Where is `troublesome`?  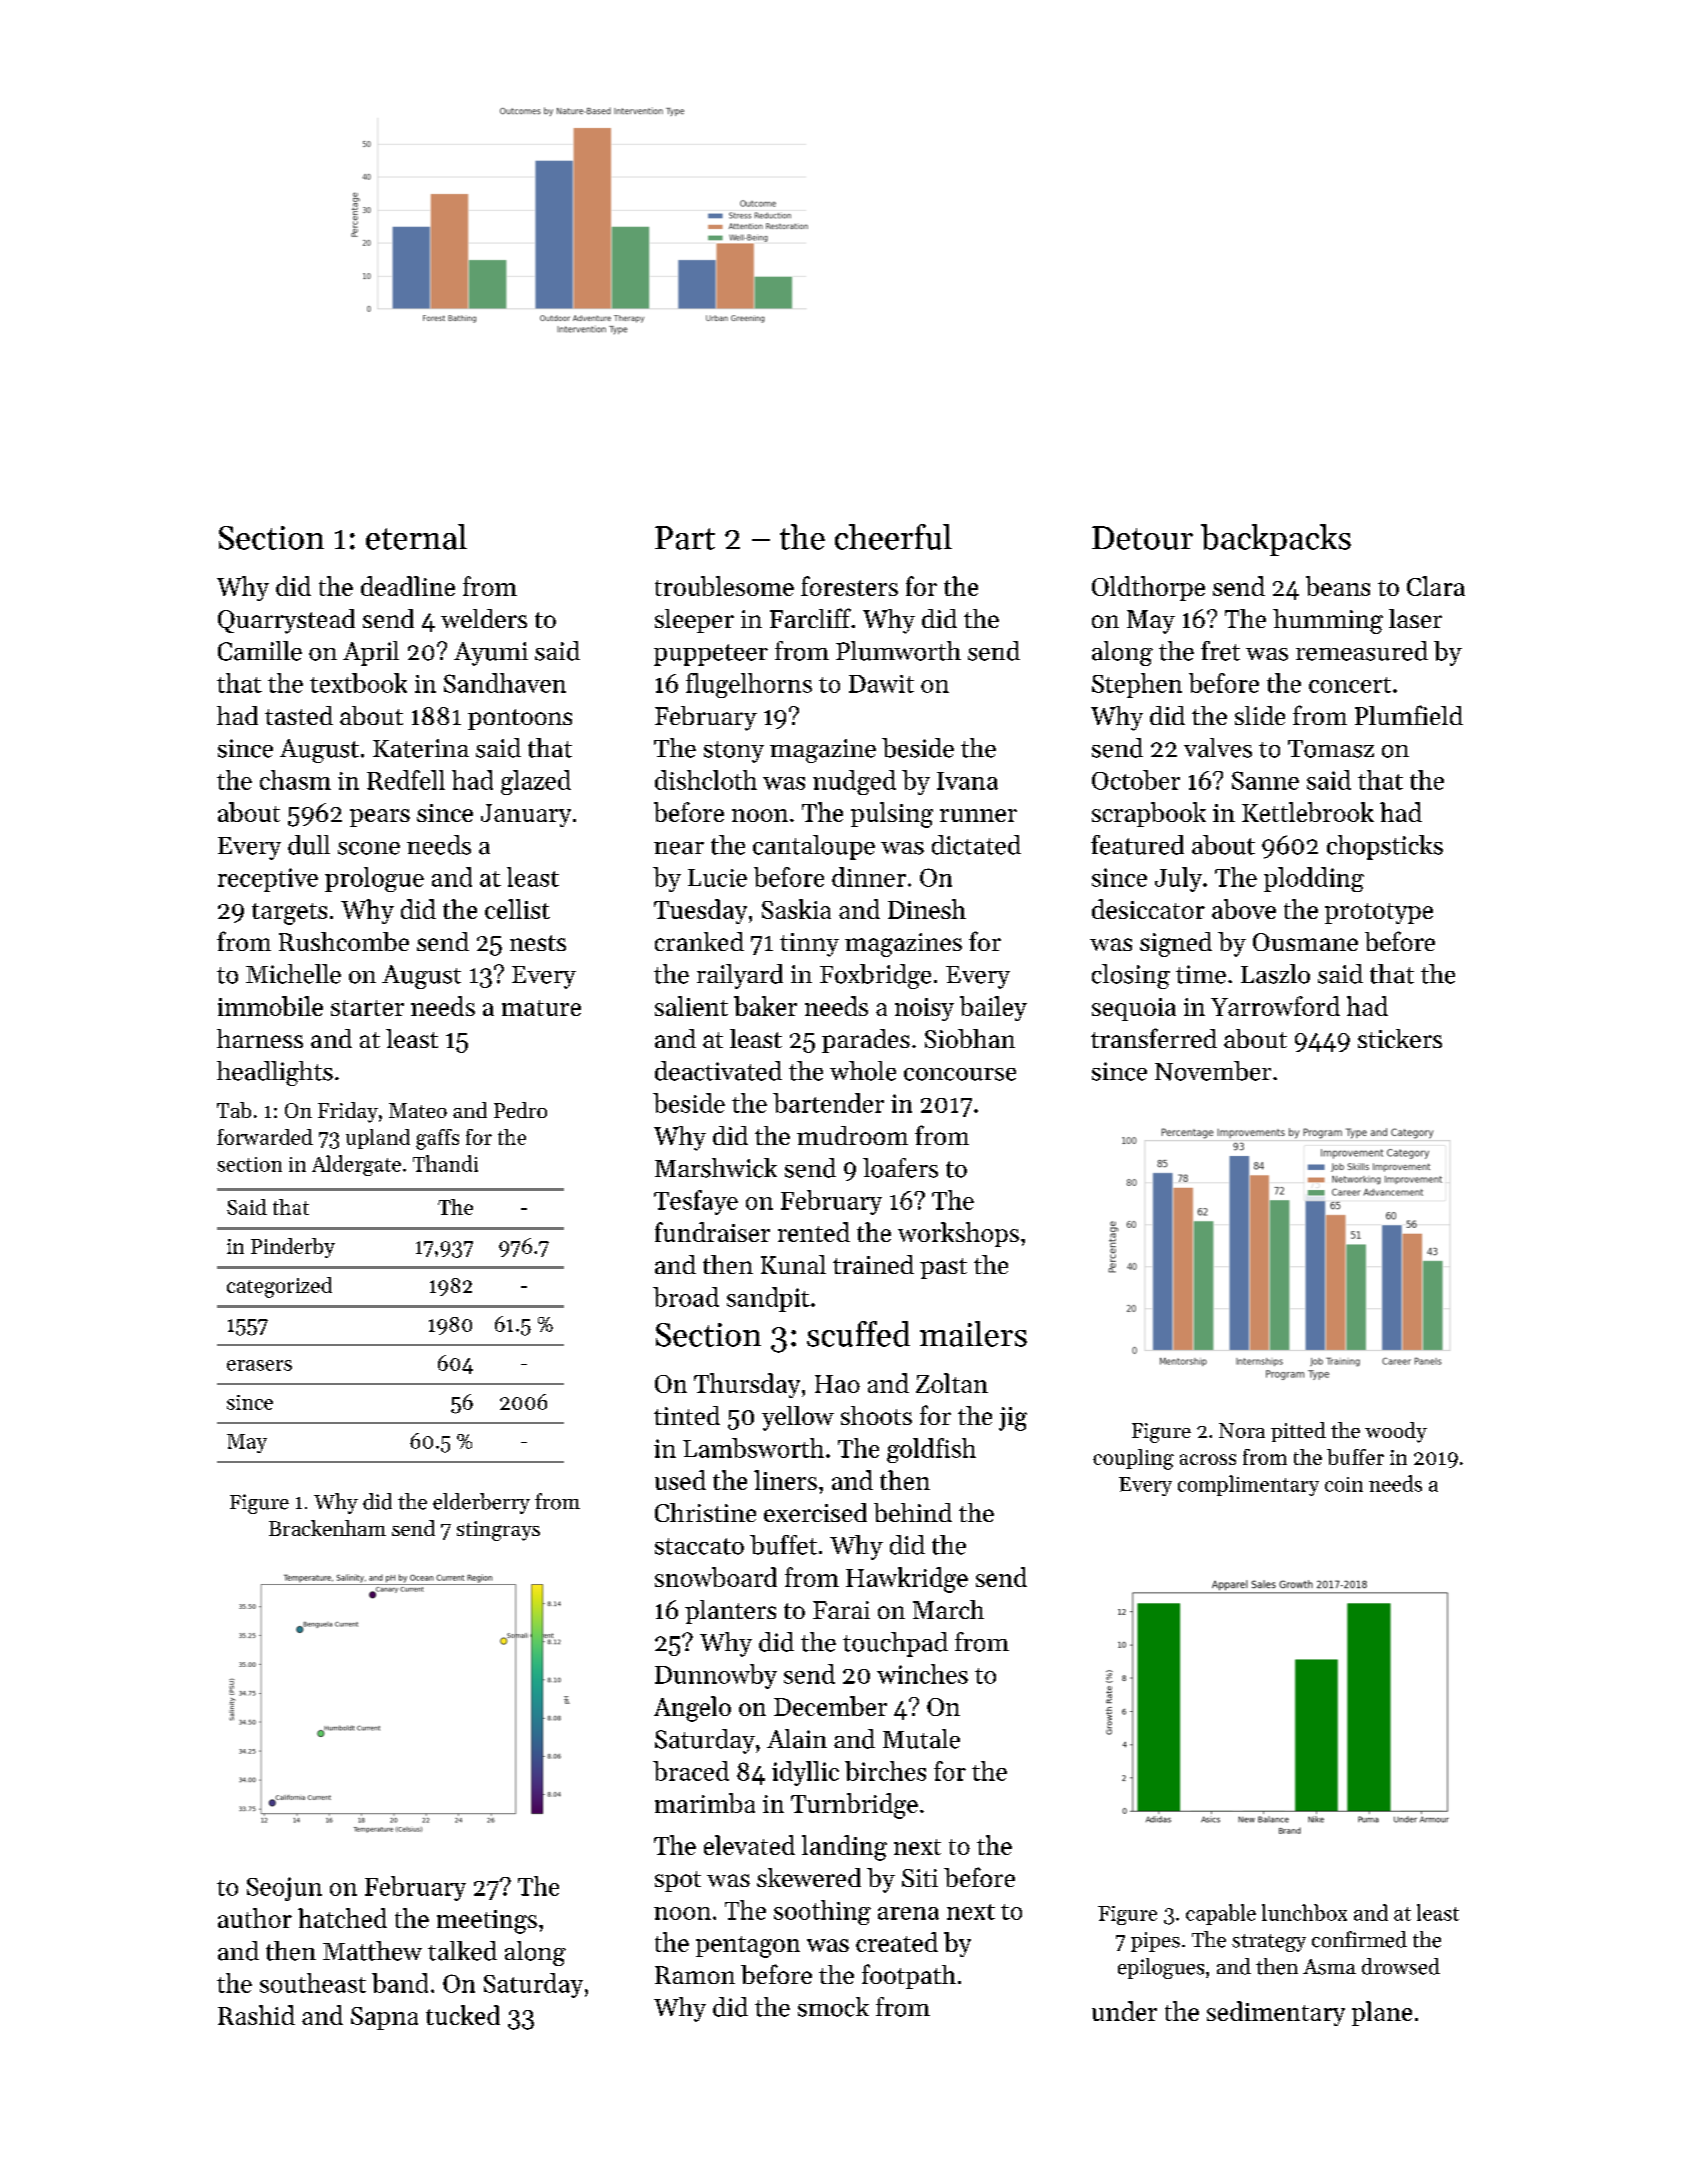 troublesome is located at coordinates (724, 586).
